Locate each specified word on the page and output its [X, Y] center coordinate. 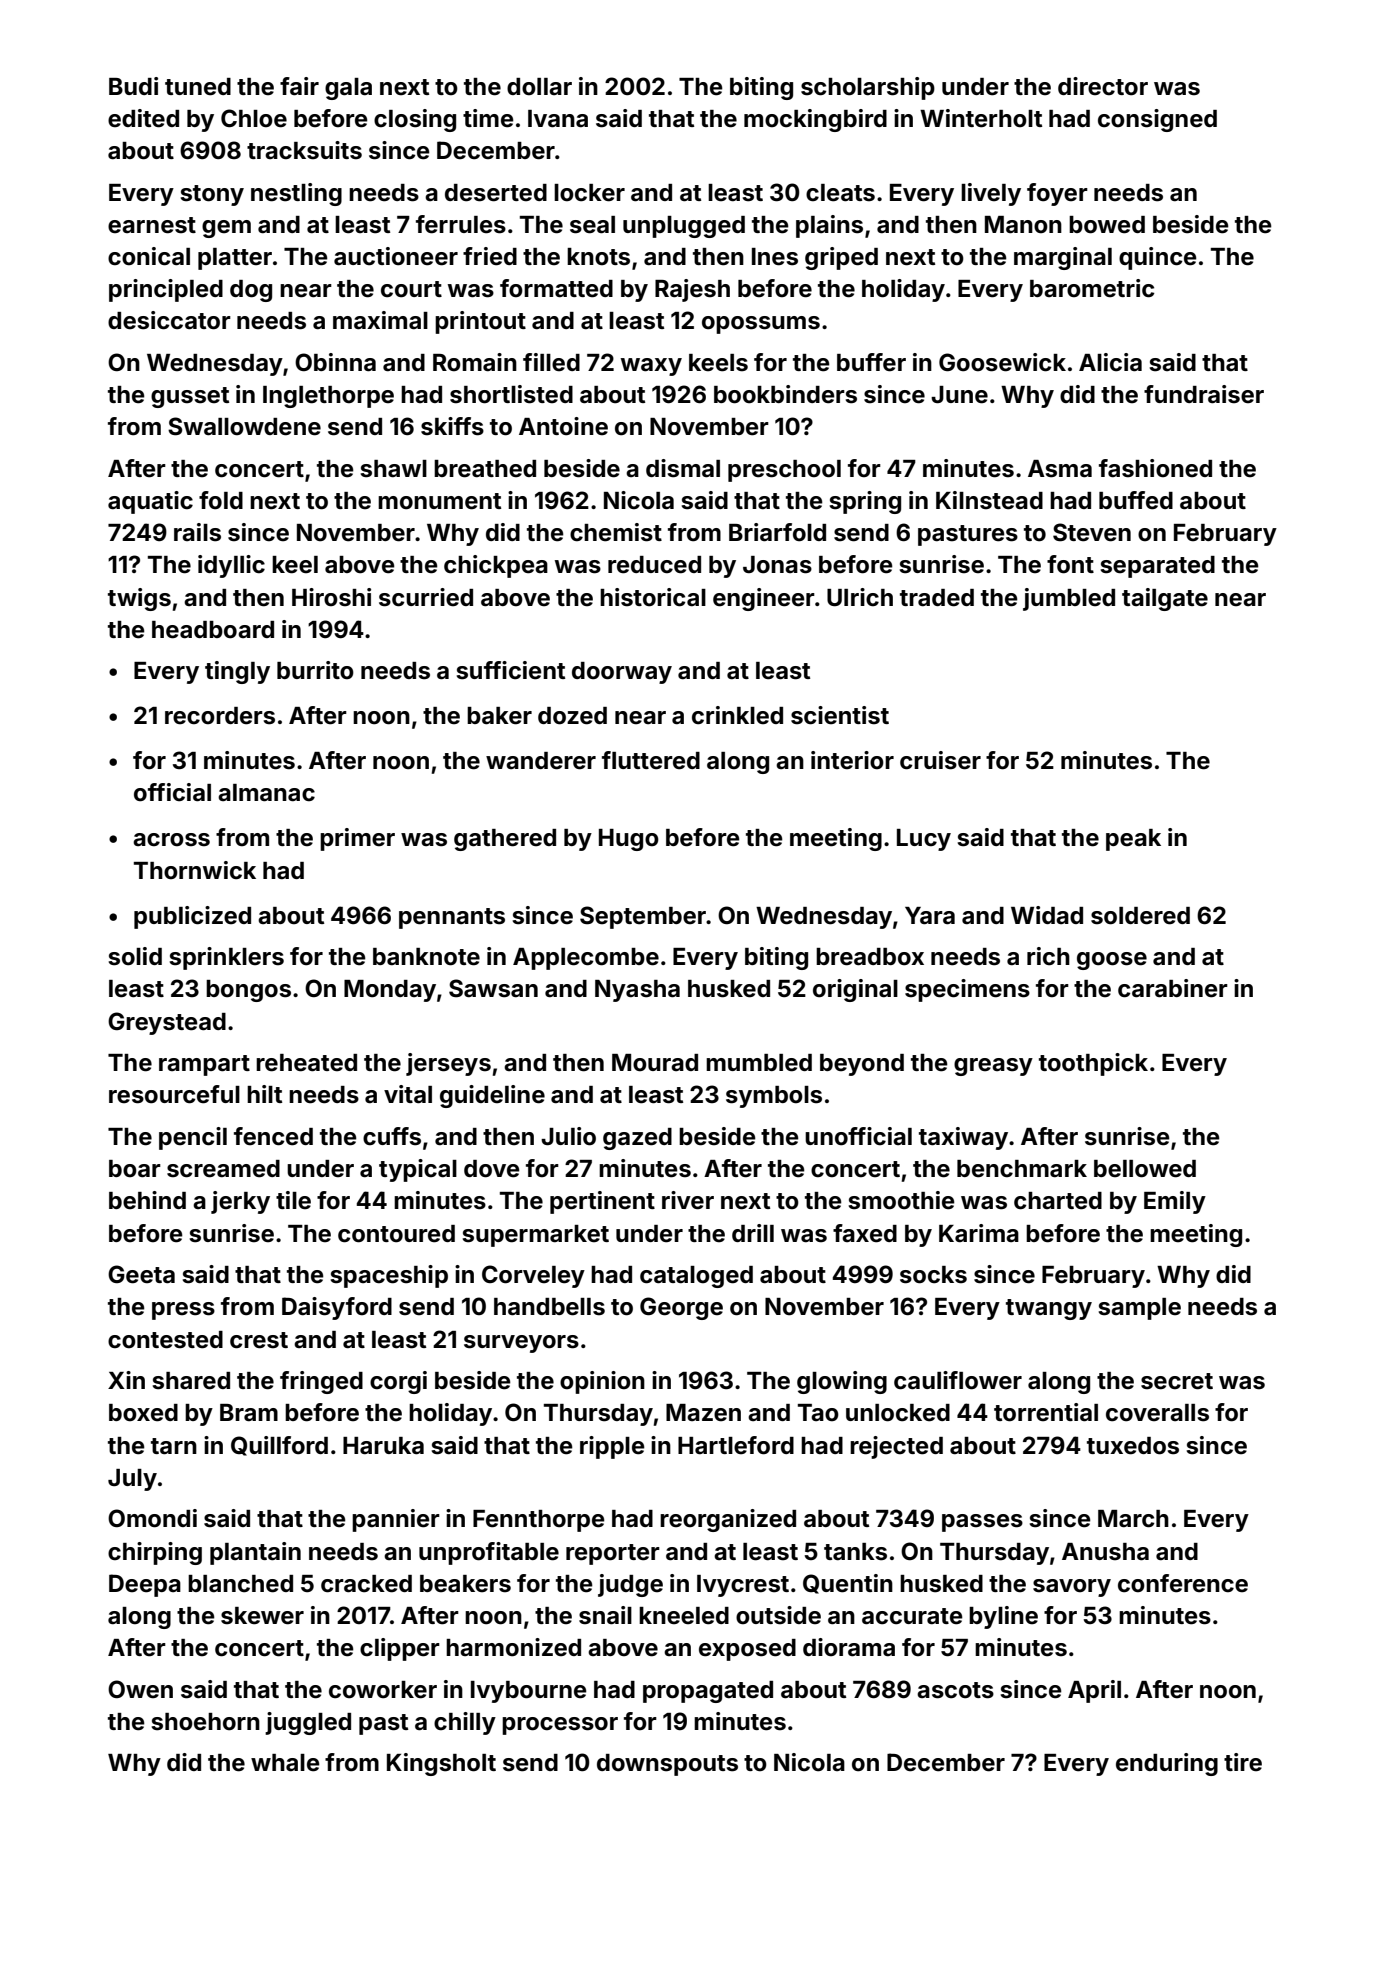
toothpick [1093, 1064]
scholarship [868, 88]
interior [852, 760]
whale [285, 1763]
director [1103, 86]
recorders [220, 716]
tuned [198, 87]
